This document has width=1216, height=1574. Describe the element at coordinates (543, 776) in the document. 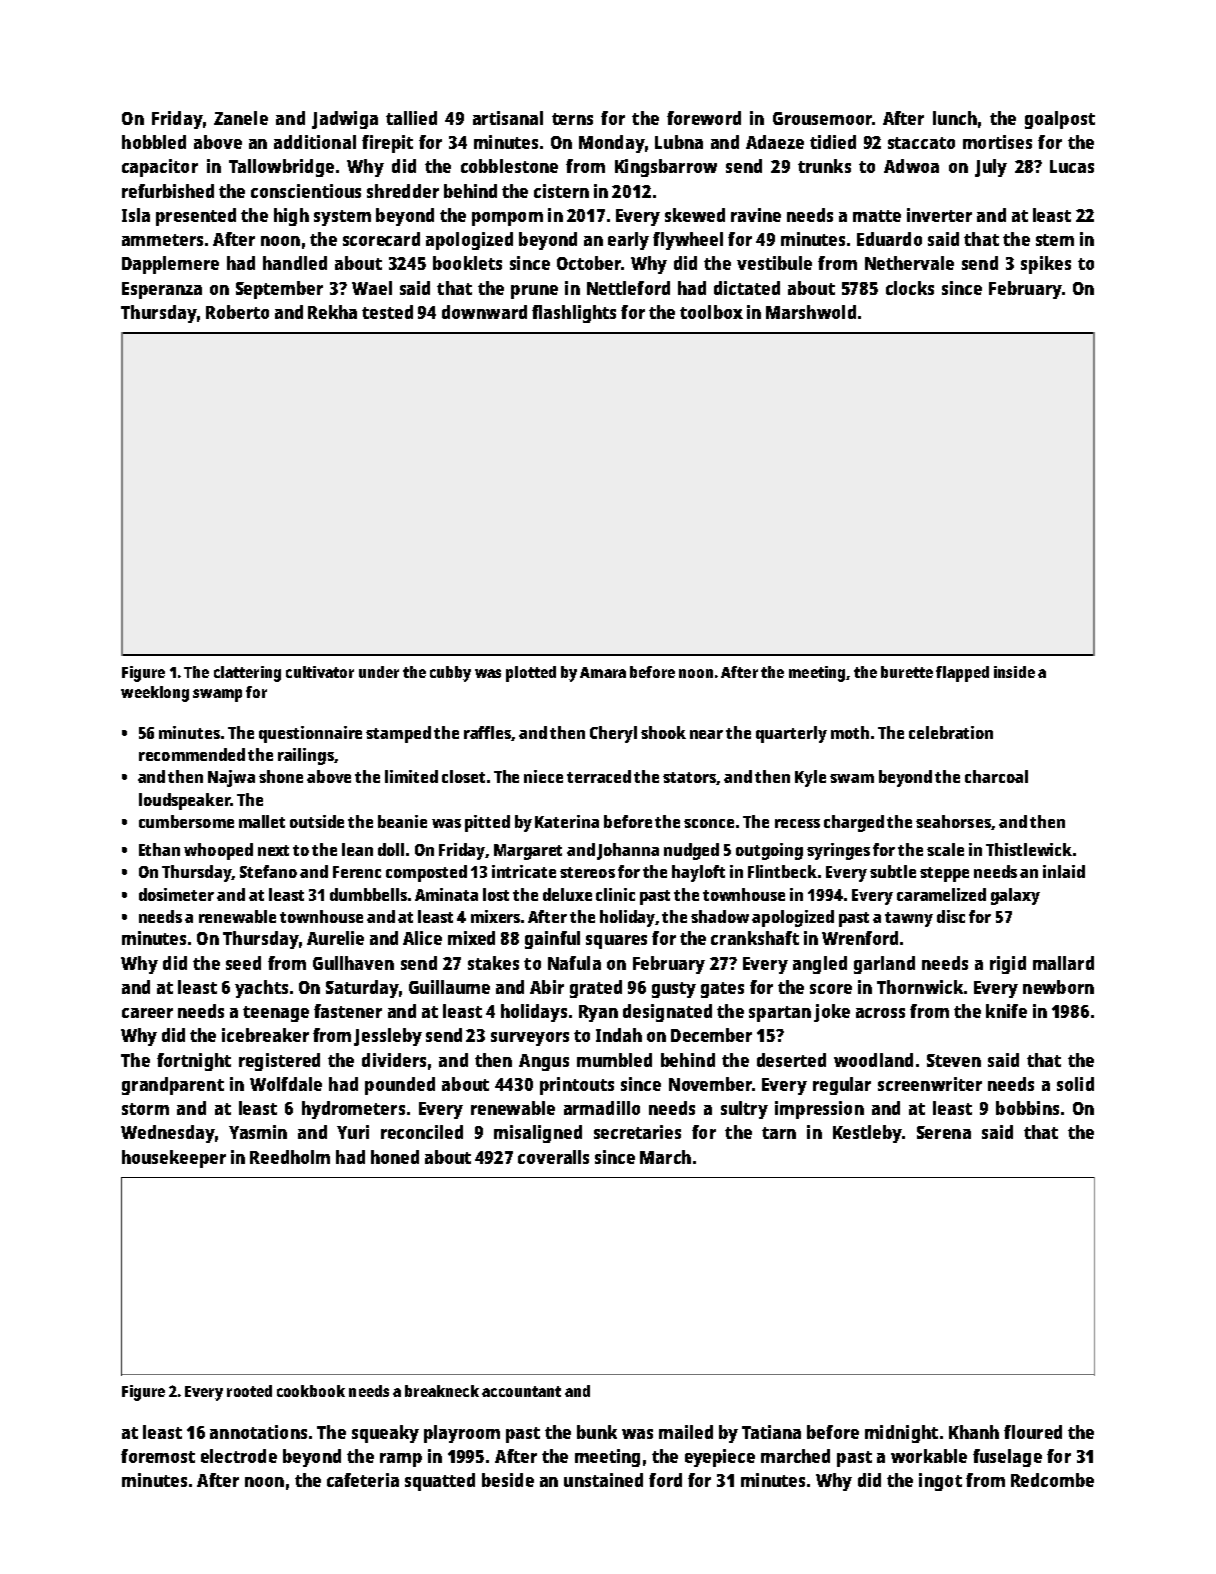

I see `niece` at that location.
